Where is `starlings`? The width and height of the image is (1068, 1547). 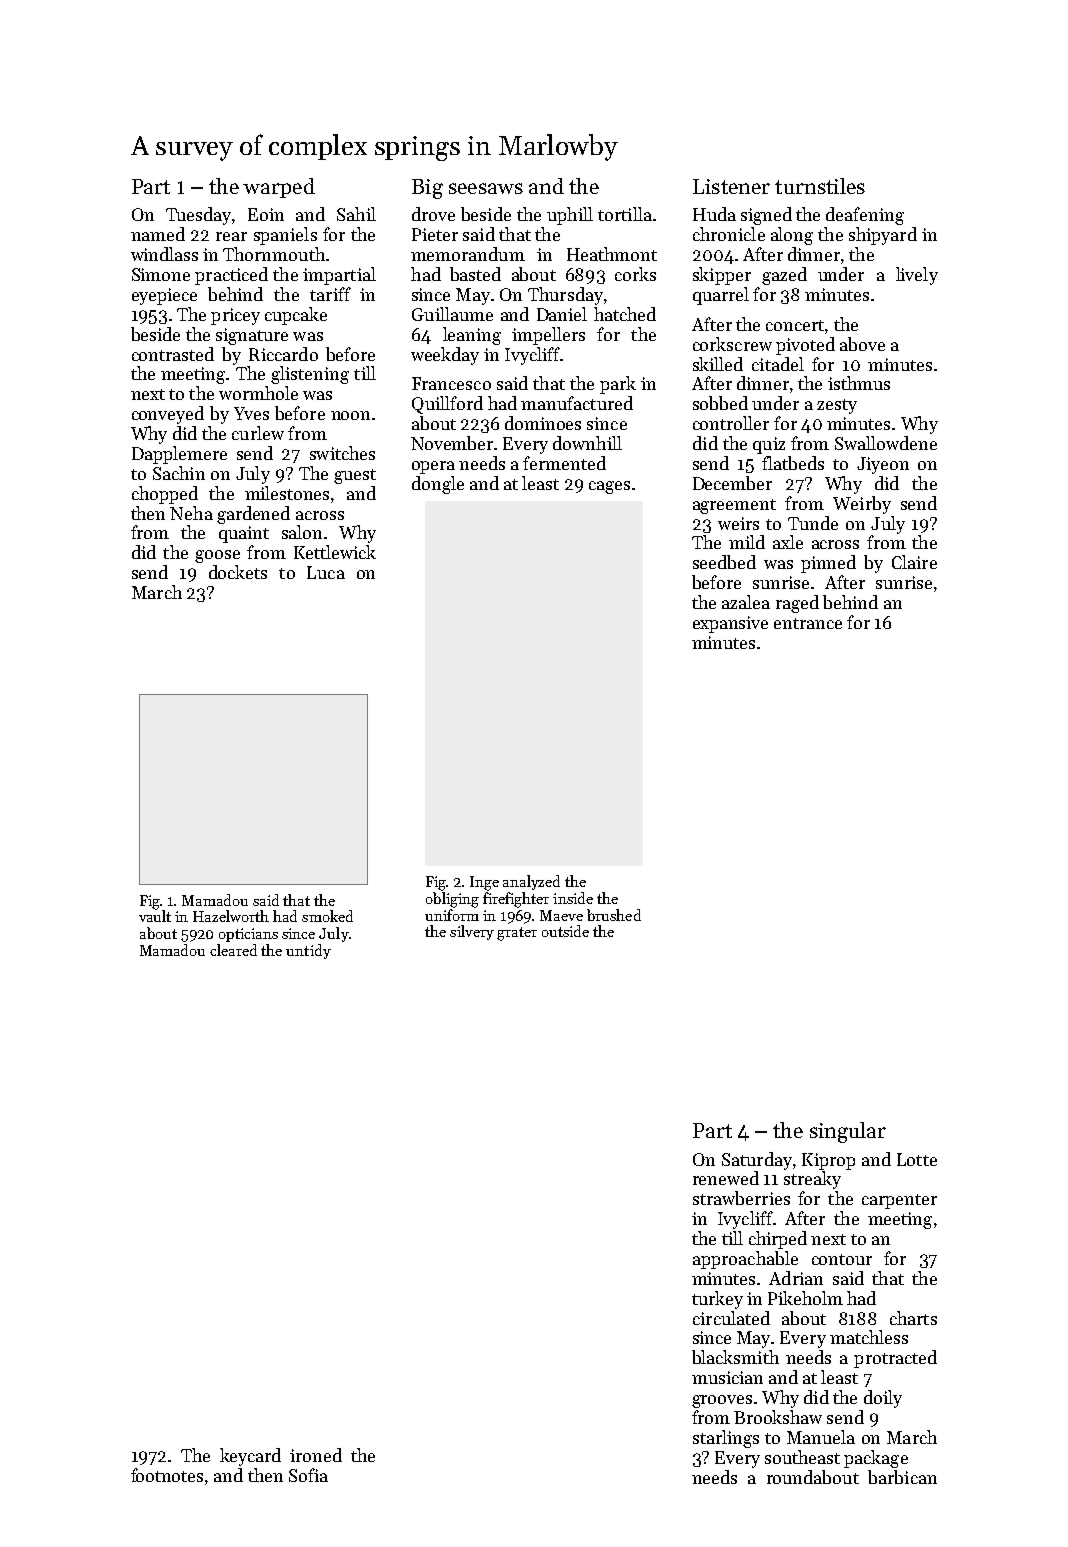 starlings is located at coordinates (726, 1439).
